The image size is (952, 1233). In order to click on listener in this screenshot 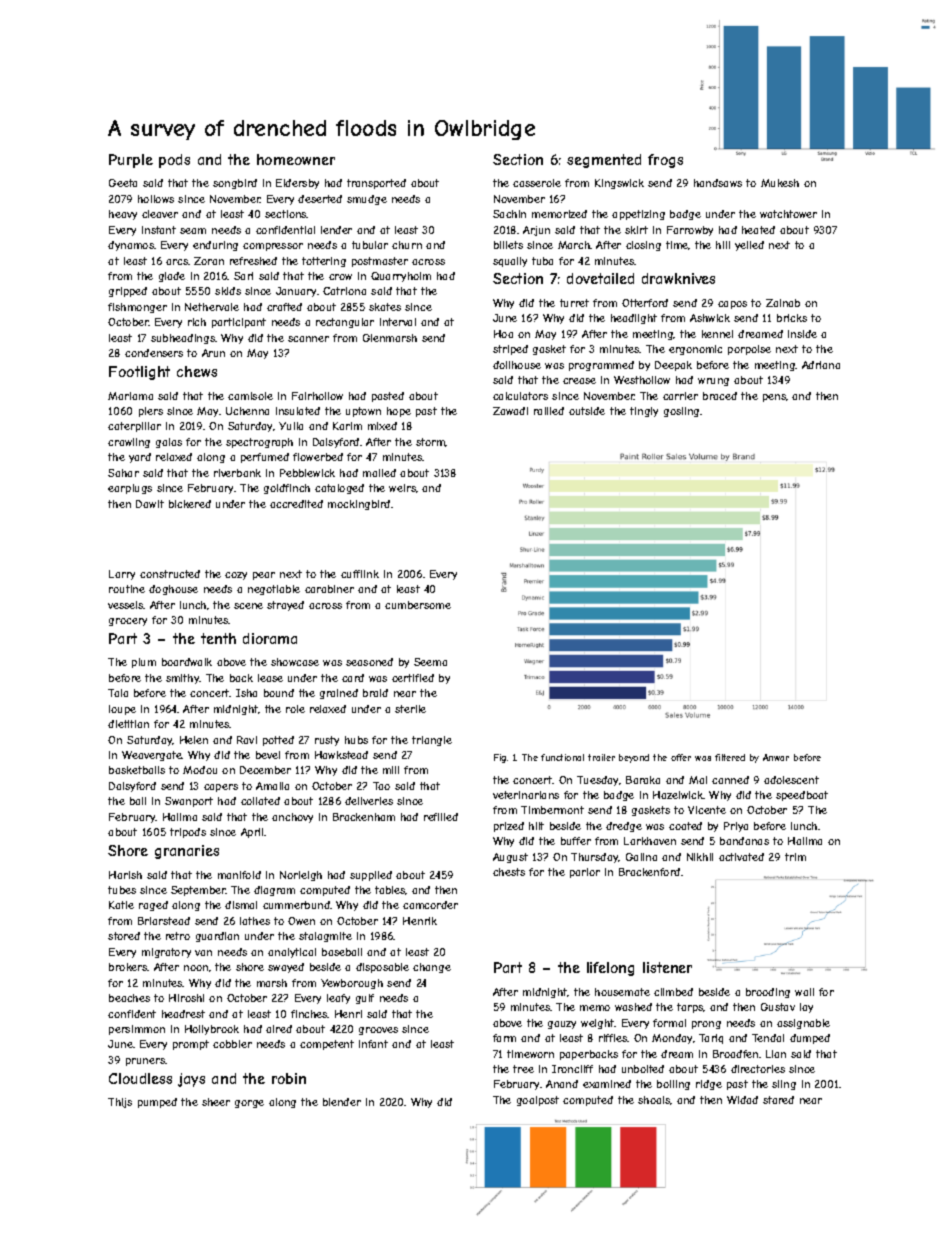, I will do `click(667, 967)`.
